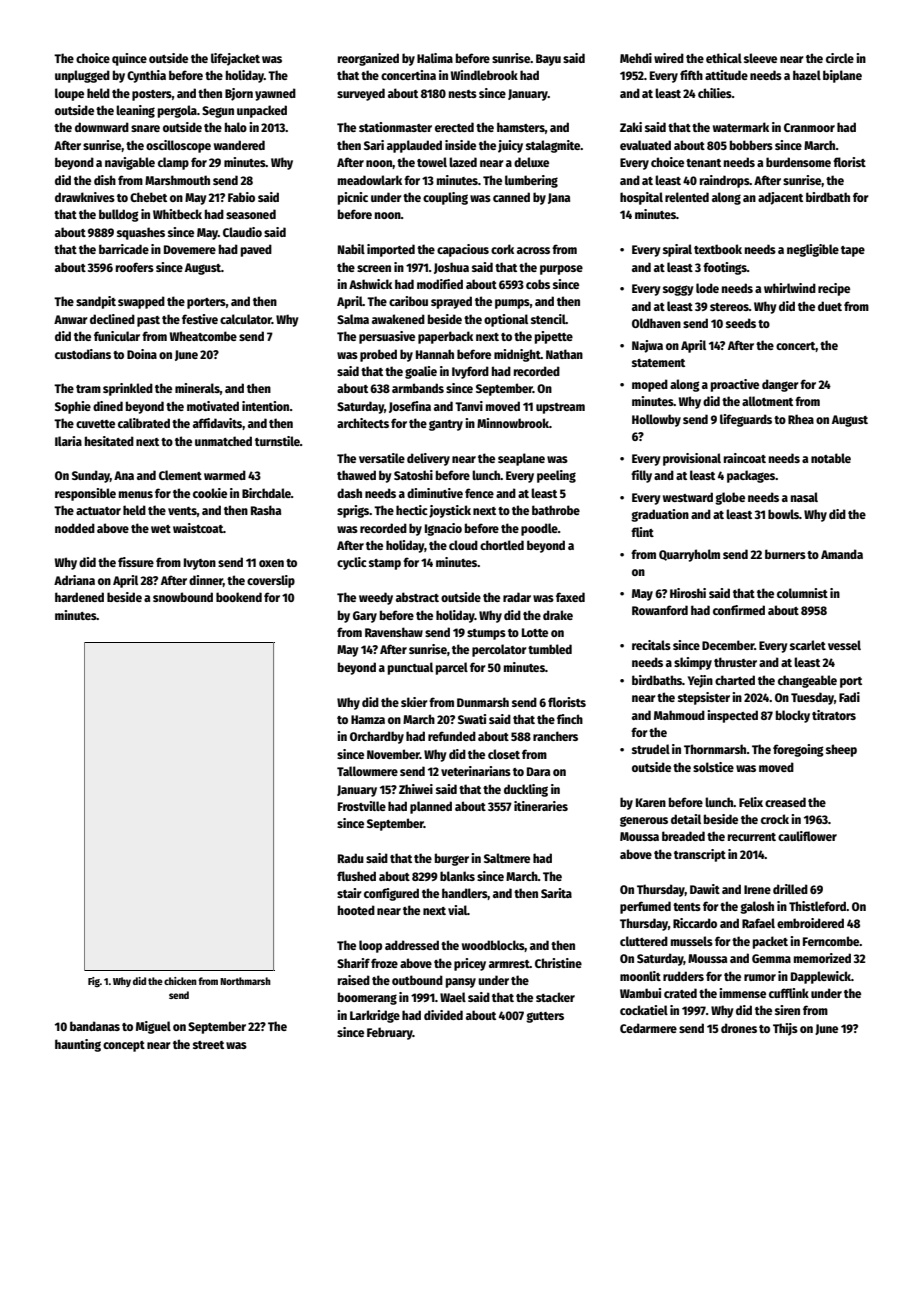 This screenshot has width=924, height=1308. Describe the element at coordinates (173, 163) in the screenshot. I see `clamp` at that location.
